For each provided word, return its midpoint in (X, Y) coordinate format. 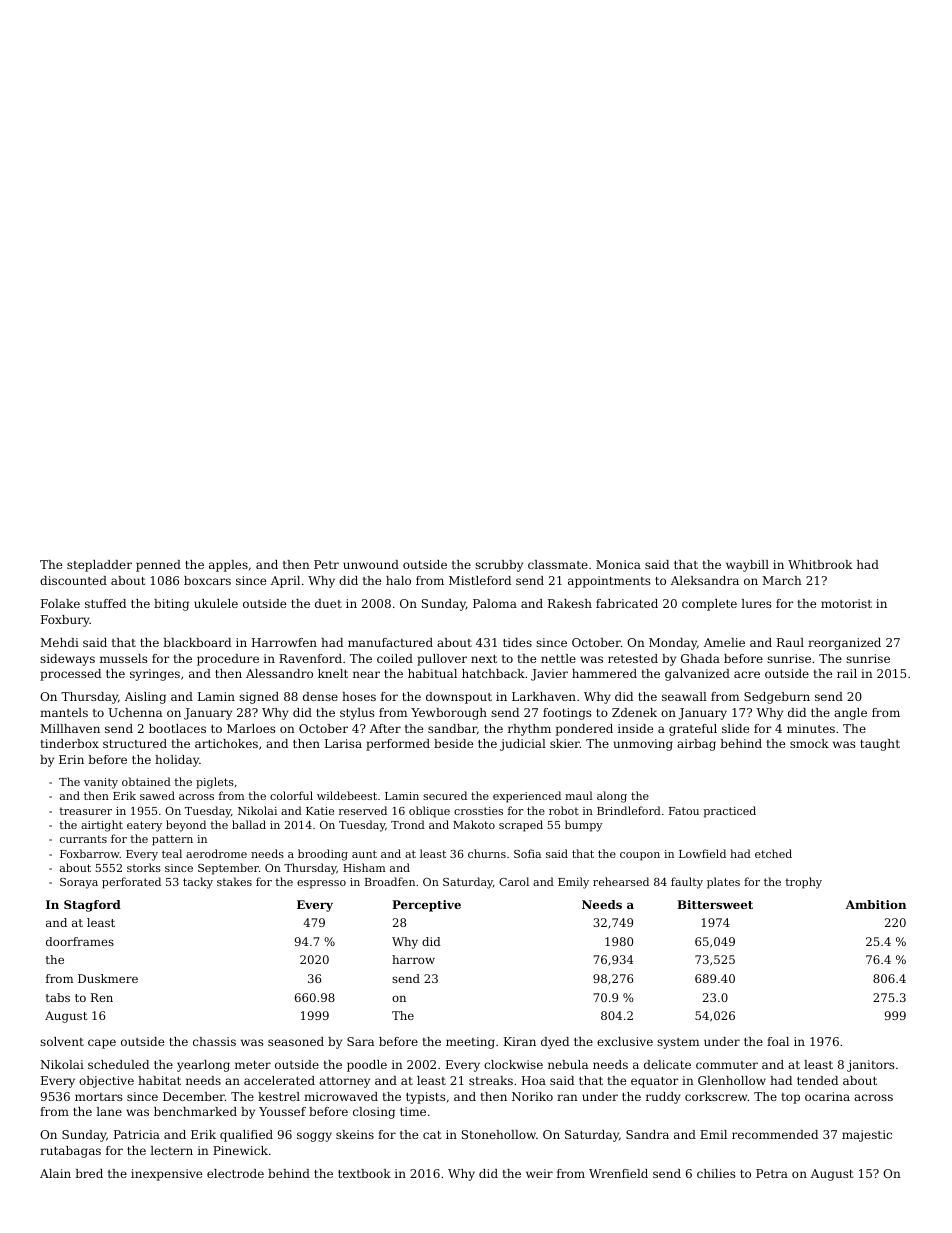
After (385, 728)
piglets (215, 783)
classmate (558, 564)
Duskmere (108, 978)
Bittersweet (715, 904)
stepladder (99, 566)
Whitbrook (820, 564)
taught (880, 745)
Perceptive (426, 906)
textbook (364, 1173)
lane (109, 1111)
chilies (716, 1173)
